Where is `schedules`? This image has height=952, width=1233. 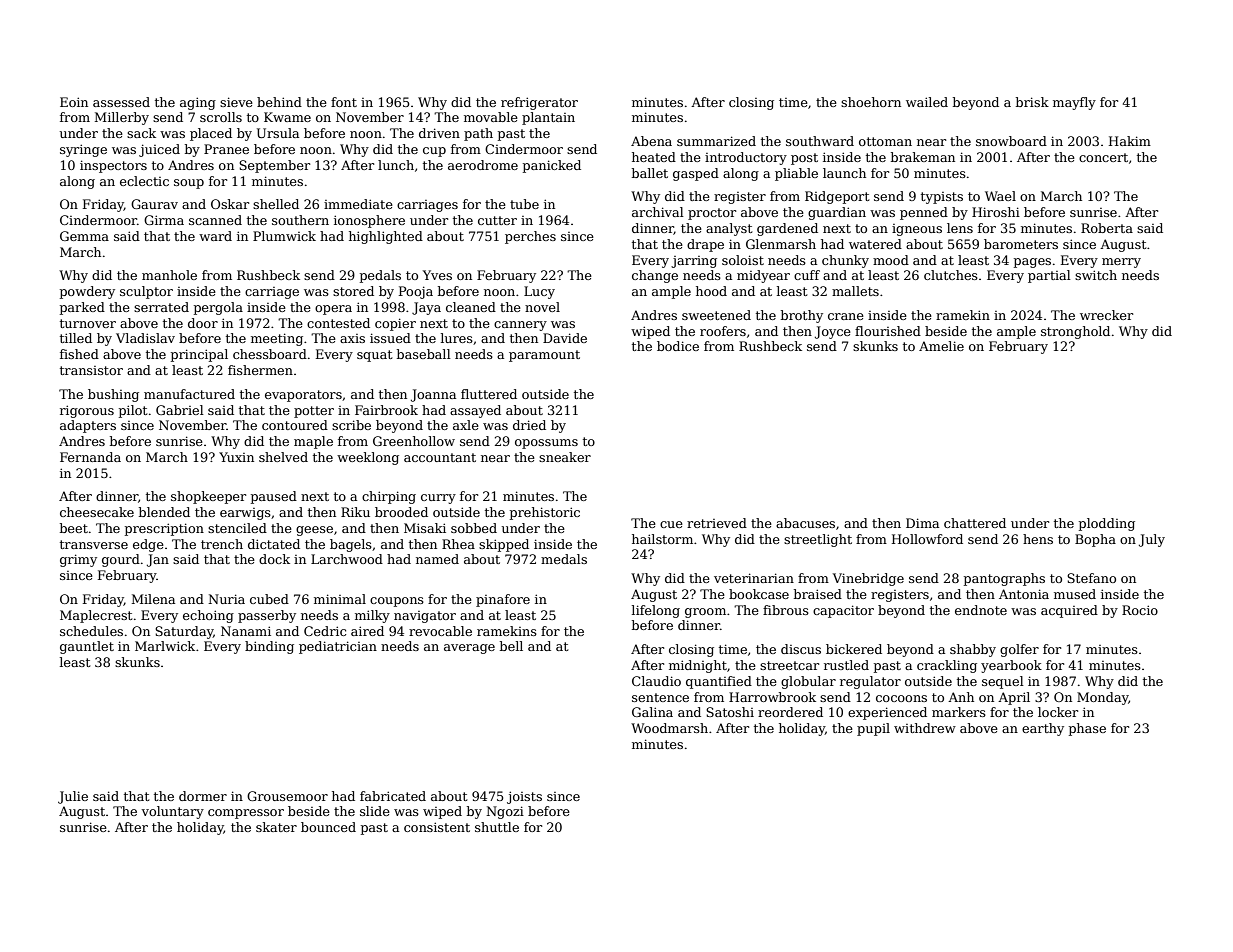
schedules is located at coordinates (91, 631).
